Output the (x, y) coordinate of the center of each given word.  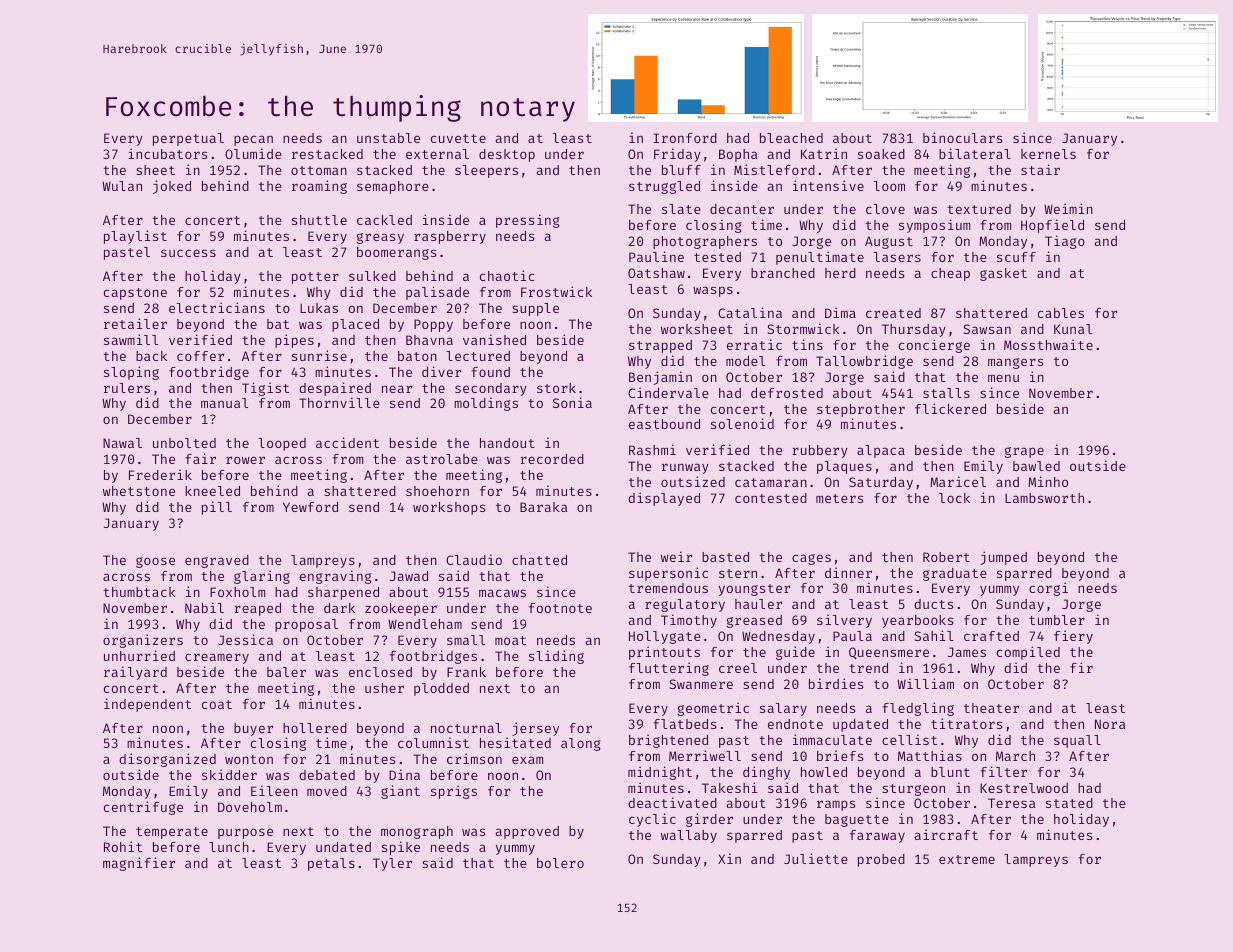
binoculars (962, 137)
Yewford (310, 507)
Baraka (543, 507)
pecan (253, 140)
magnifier (139, 864)
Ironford (685, 138)
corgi (1048, 589)
